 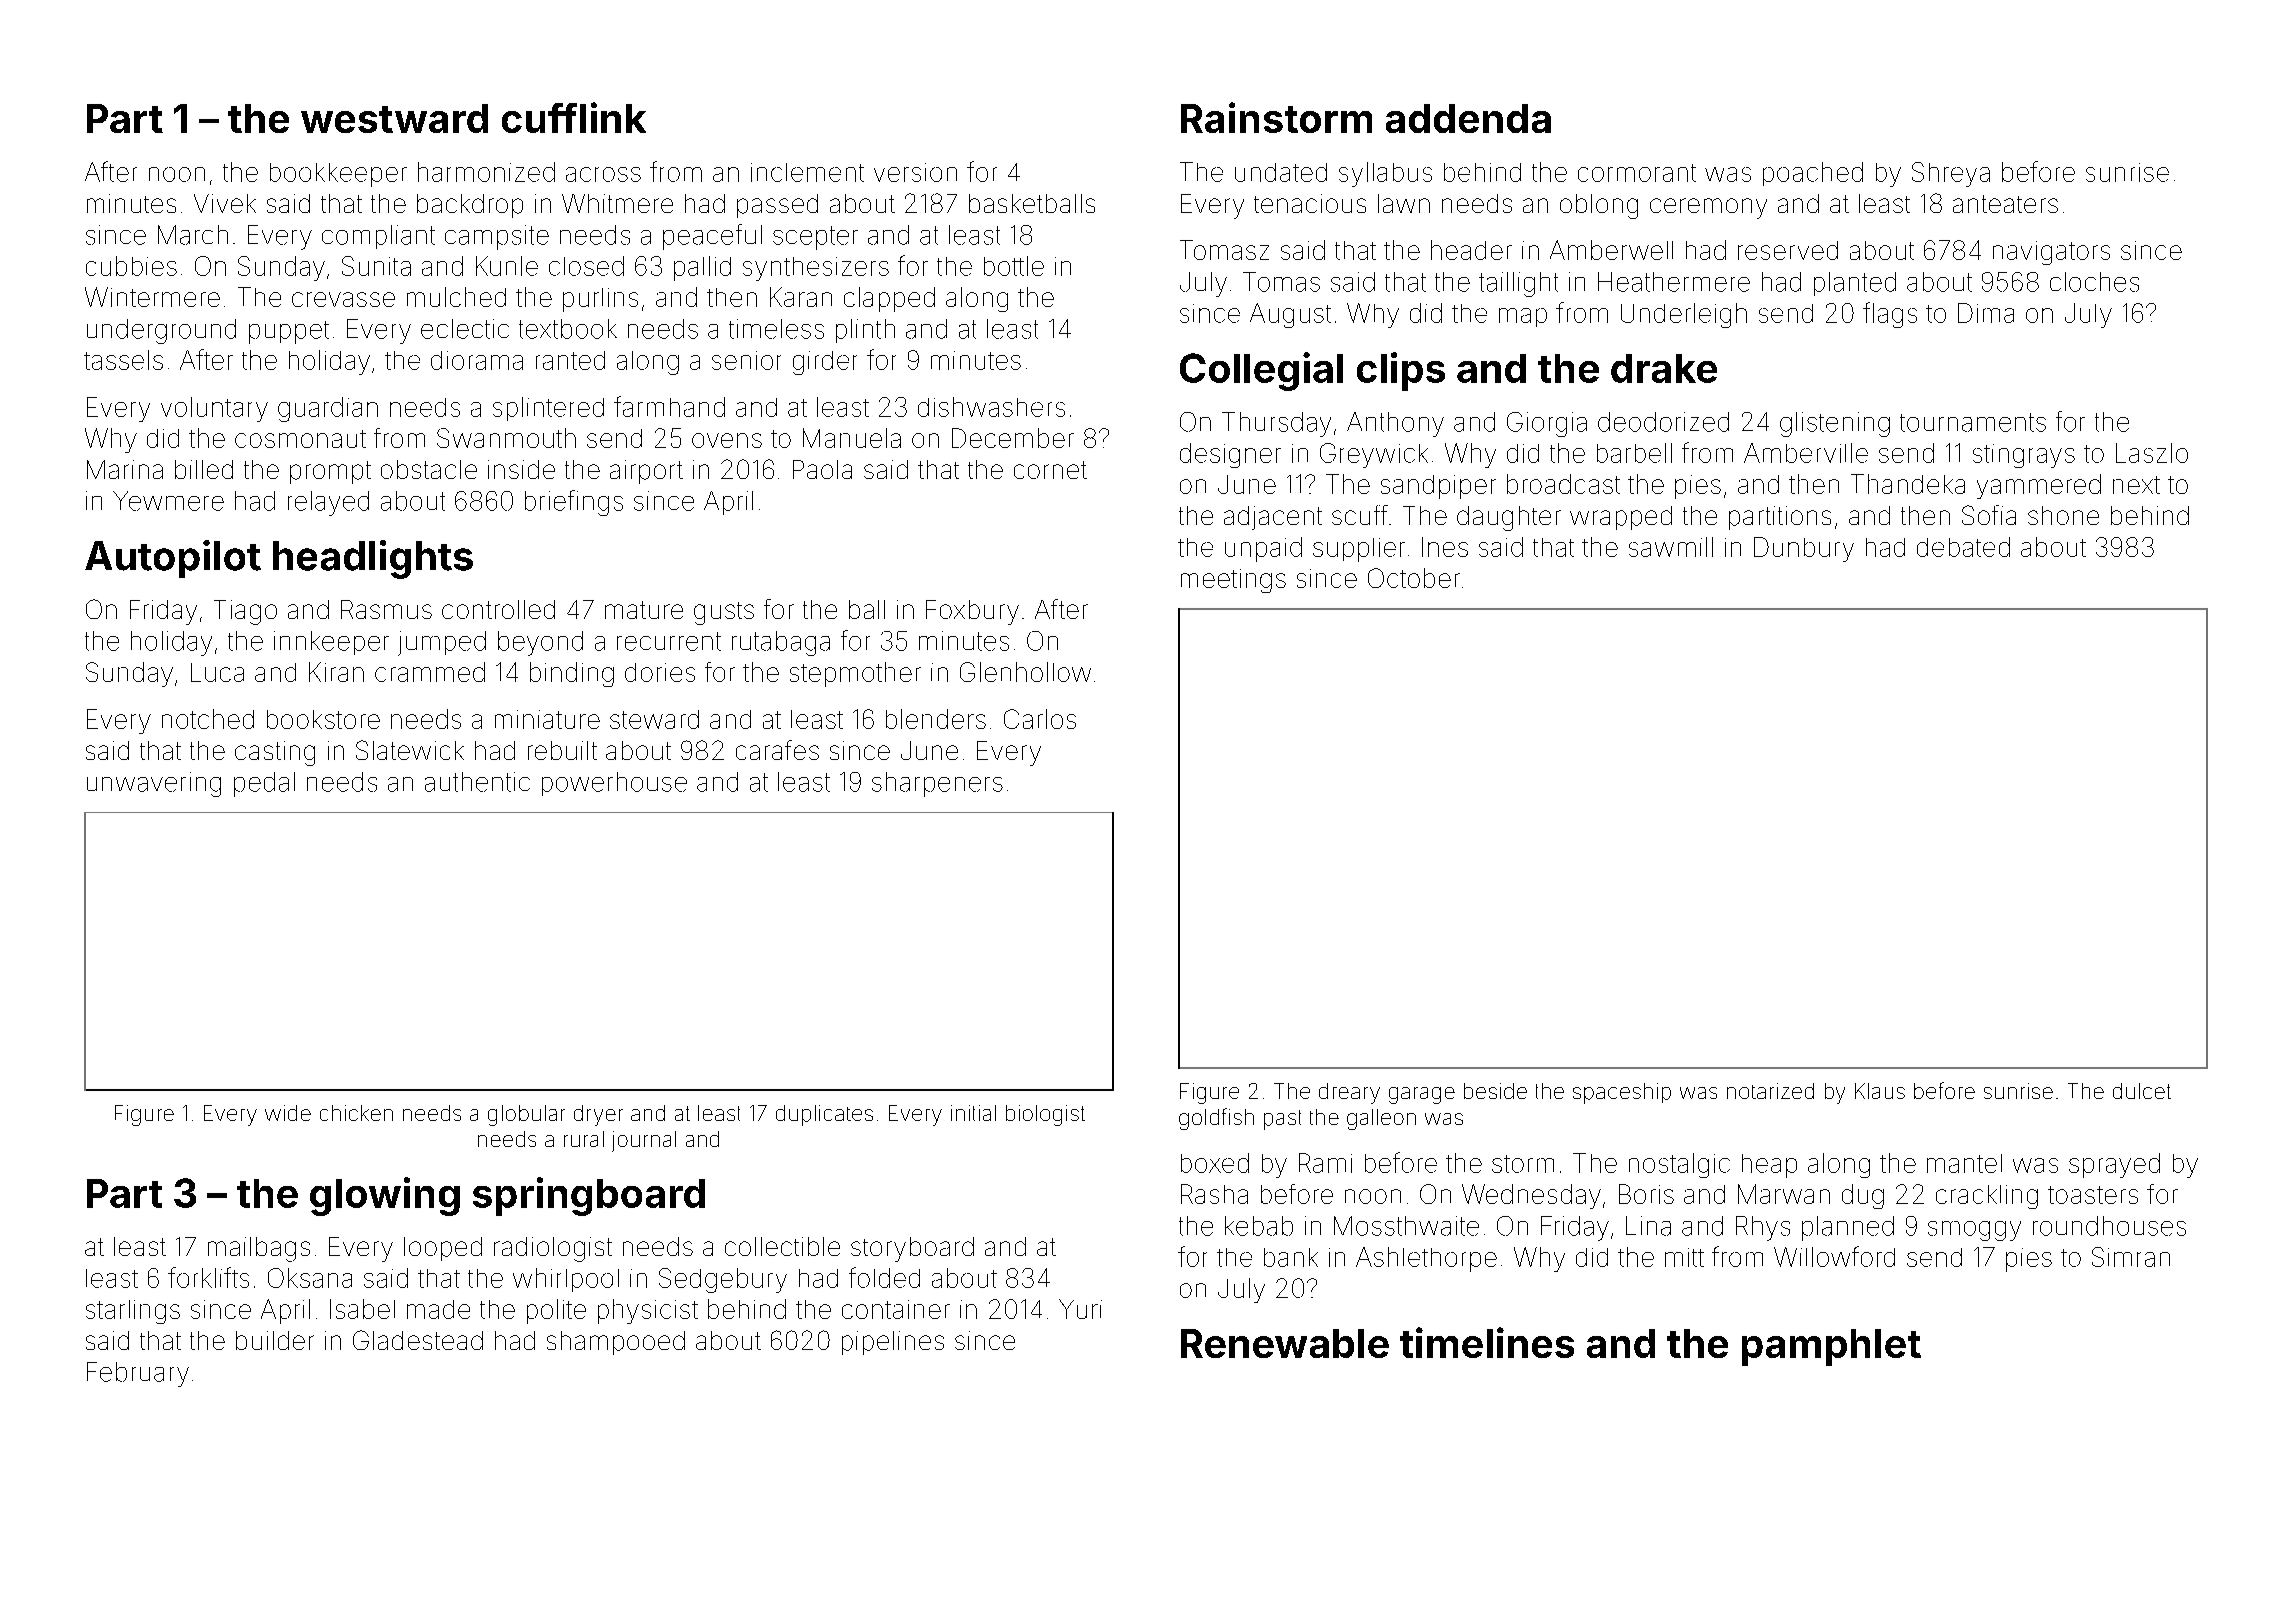 I want to click on addenda, so click(x=1468, y=118).
